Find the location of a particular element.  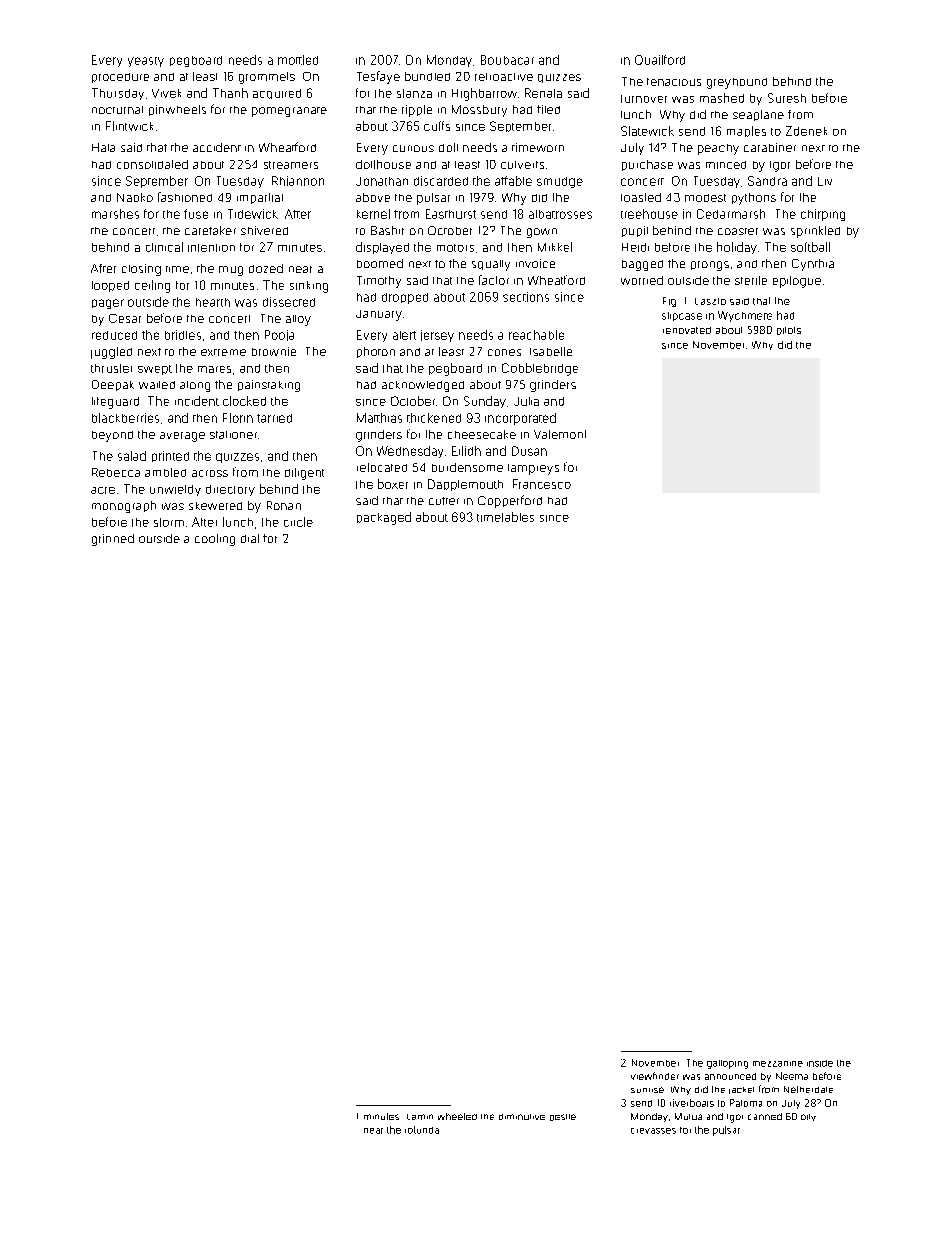

relocated is located at coordinates (382, 467).
